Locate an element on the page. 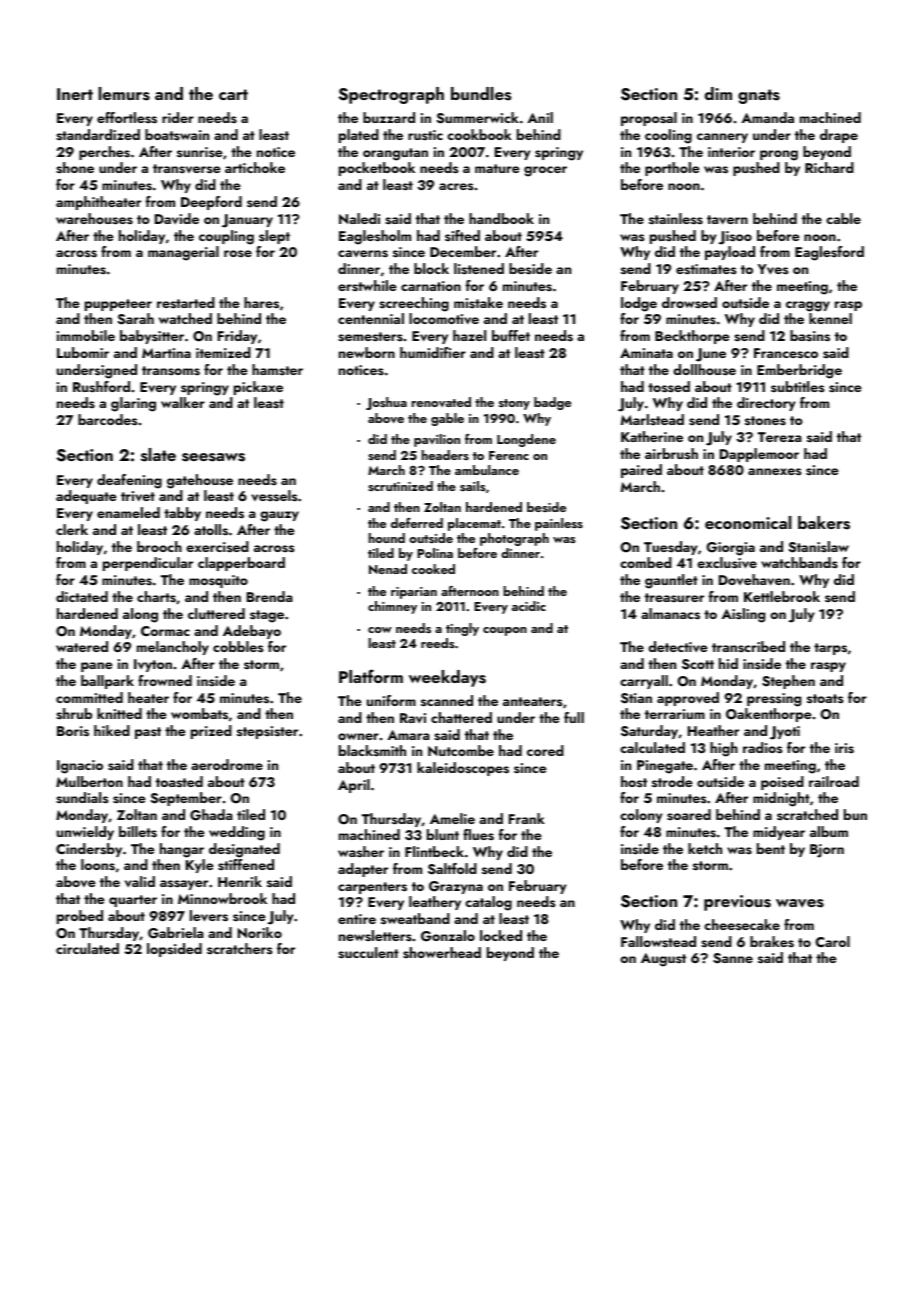  mosquito is located at coordinates (218, 581).
